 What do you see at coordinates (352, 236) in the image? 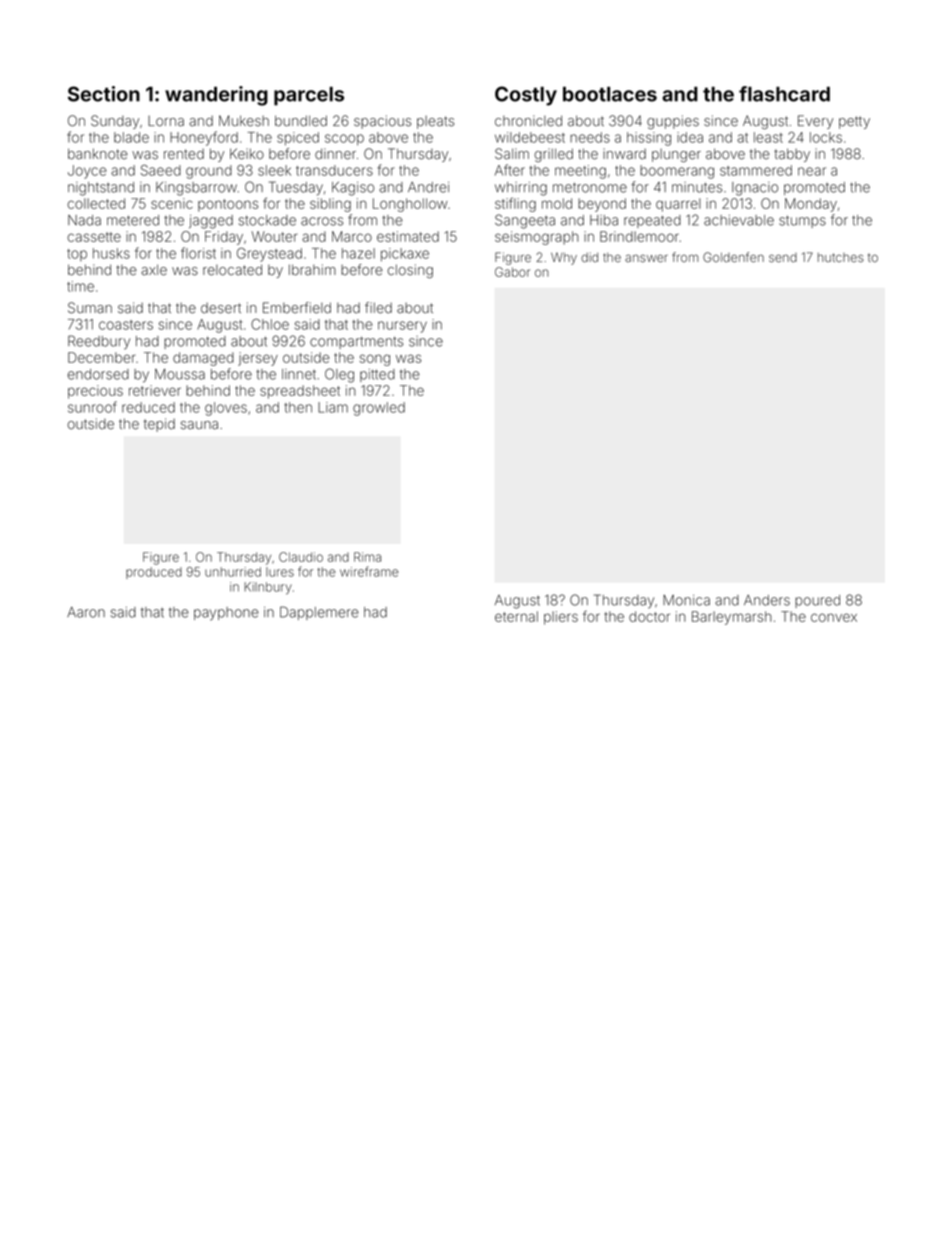
I see `Marco` at bounding box center [352, 236].
